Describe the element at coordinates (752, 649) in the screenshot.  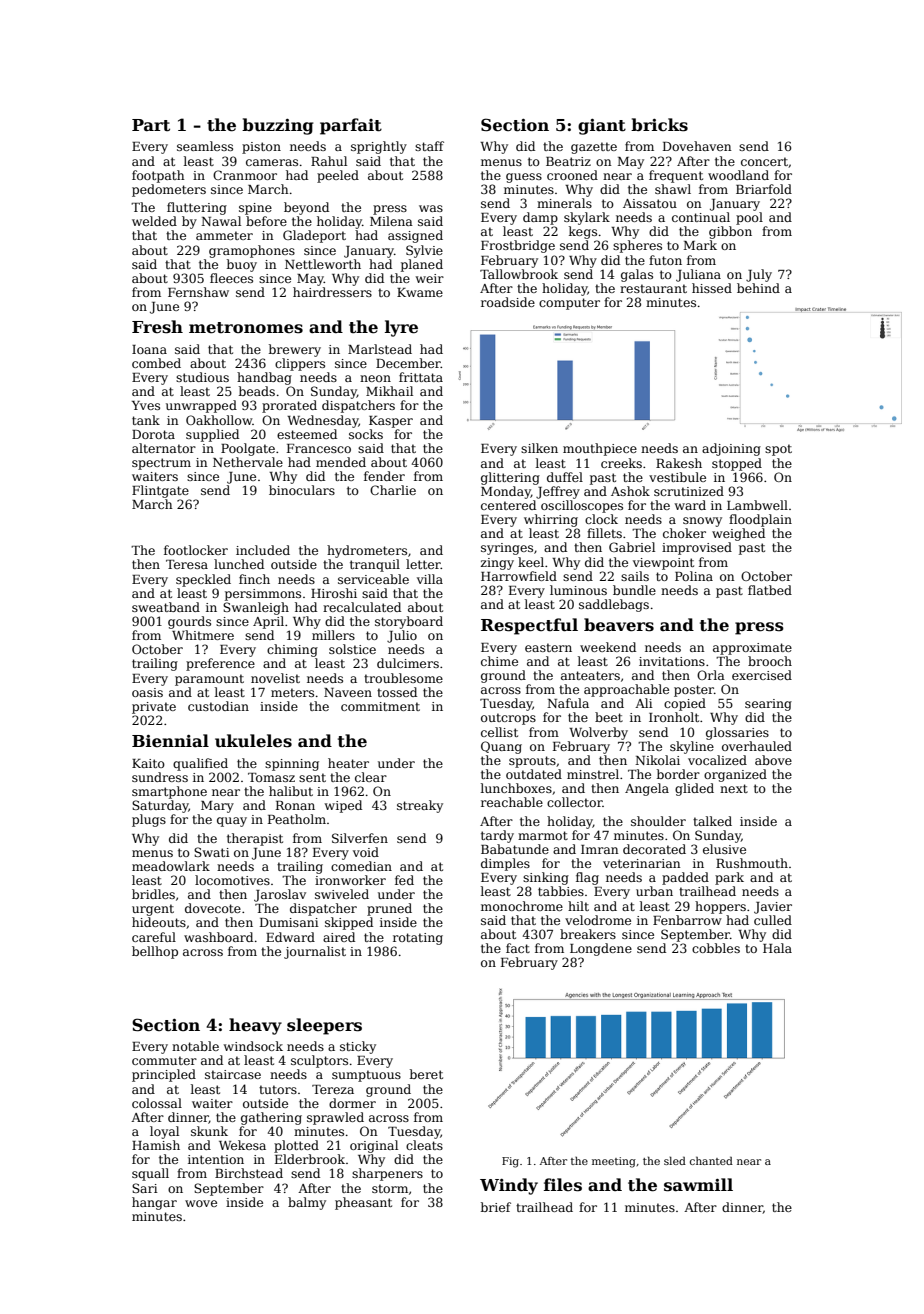
I see `approximate` at that location.
